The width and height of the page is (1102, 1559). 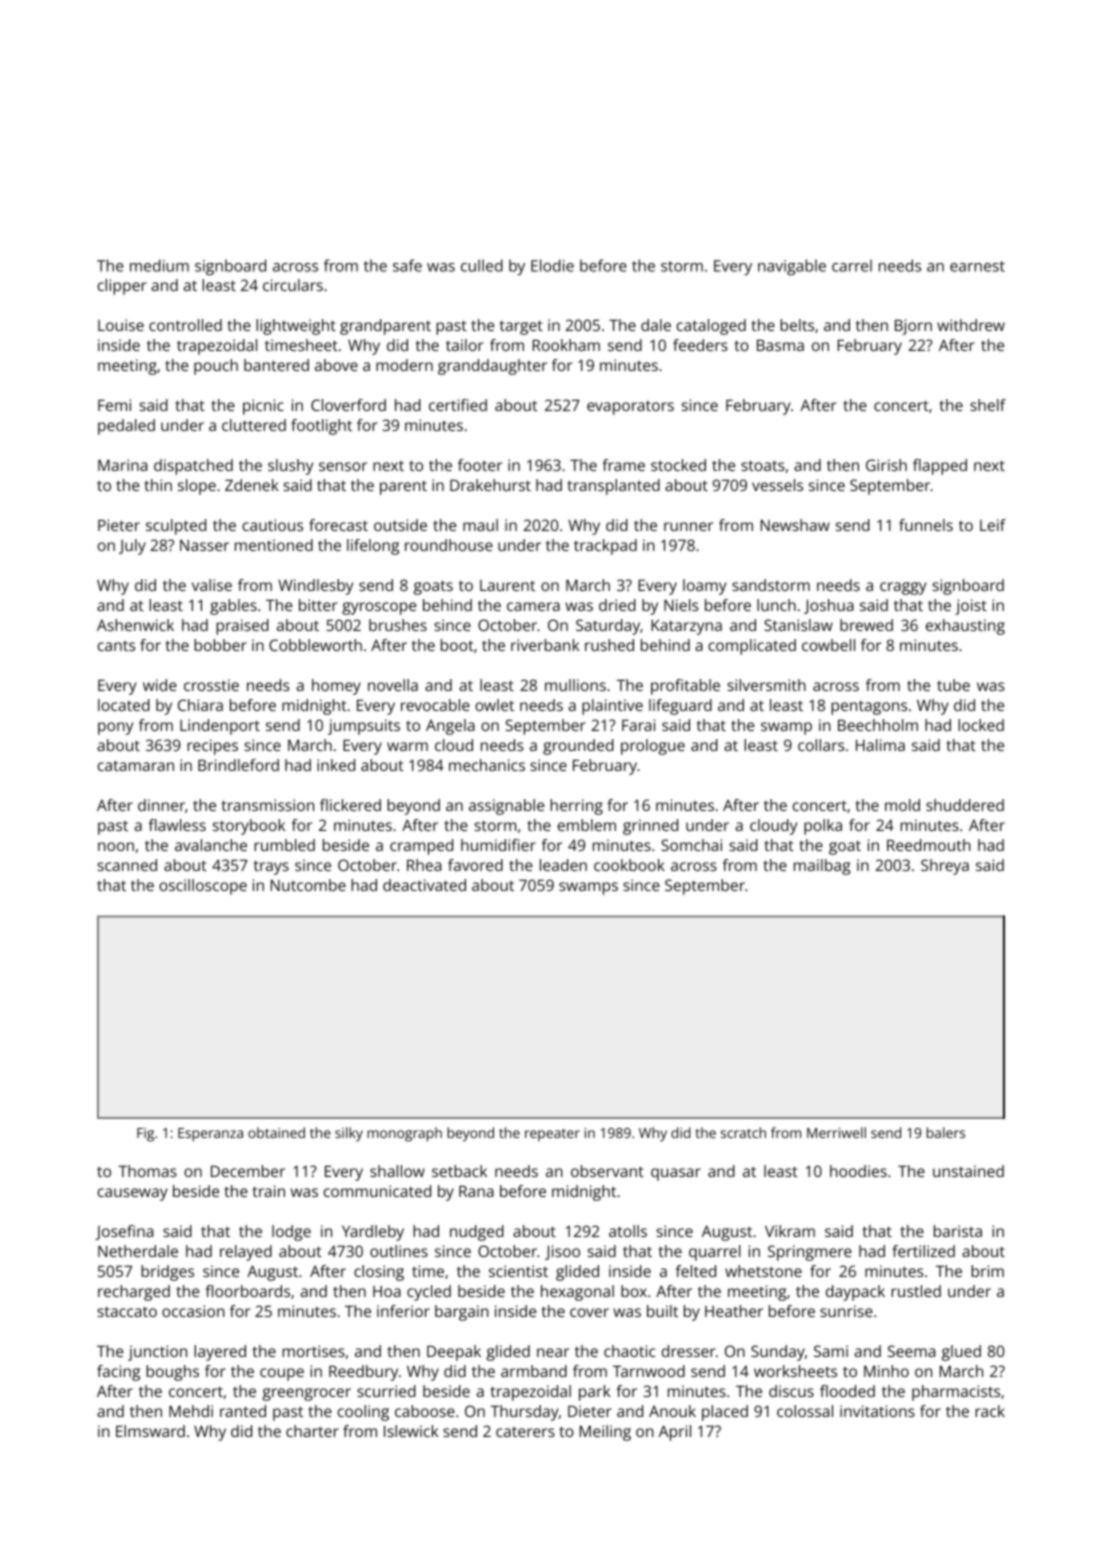 What do you see at coordinates (373, 547) in the page?
I see `lifelong` at bounding box center [373, 547].
